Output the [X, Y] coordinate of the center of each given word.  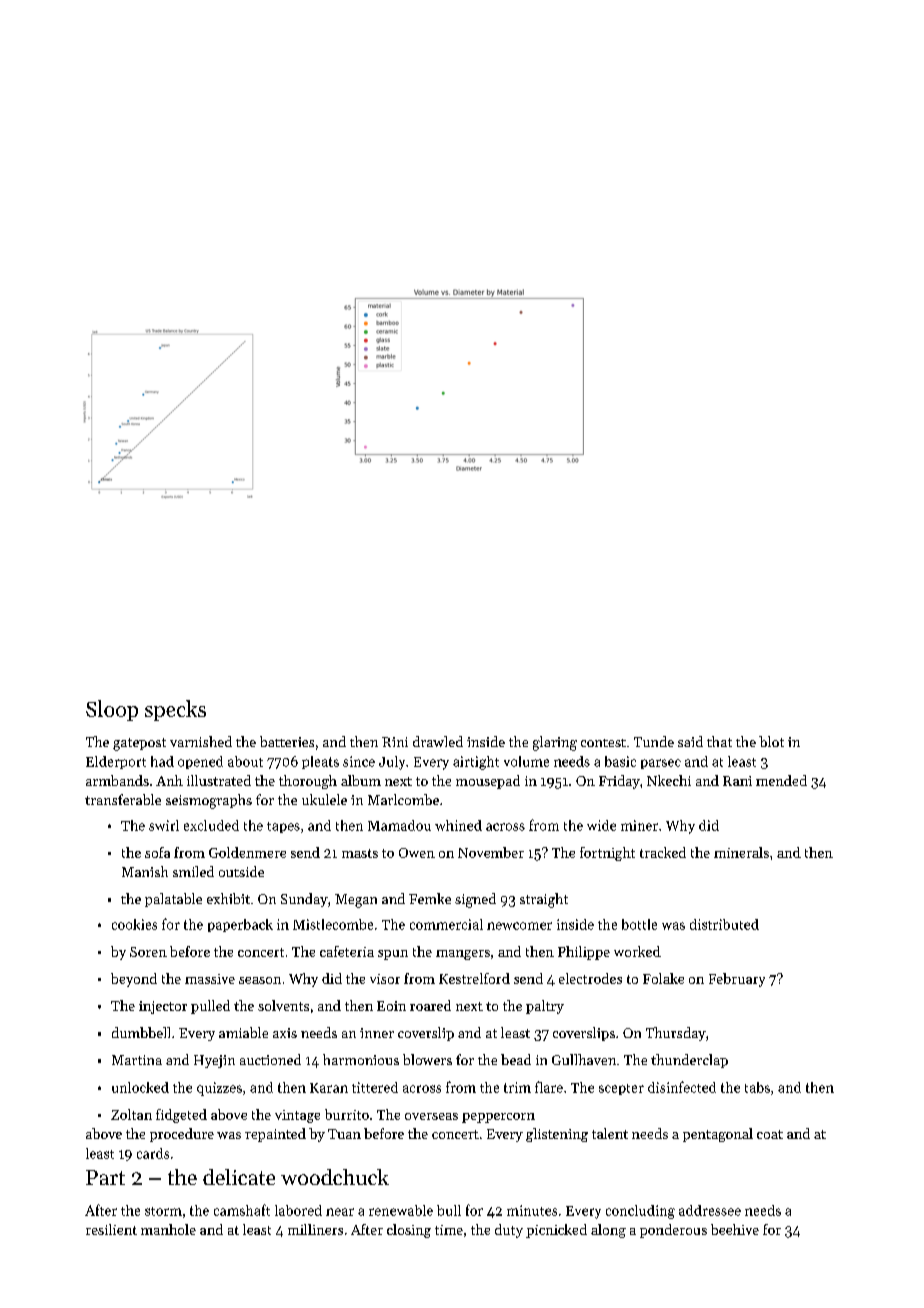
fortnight [607, 854]
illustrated [219, 780]
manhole [168, 1229]
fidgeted [181, 1116]
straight [544, 900]
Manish [145, 871]
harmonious [361, 1059]
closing [409, 1231]
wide [601, 825]
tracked [663, 852]
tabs [757, 1087]
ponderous [673, 1231]
